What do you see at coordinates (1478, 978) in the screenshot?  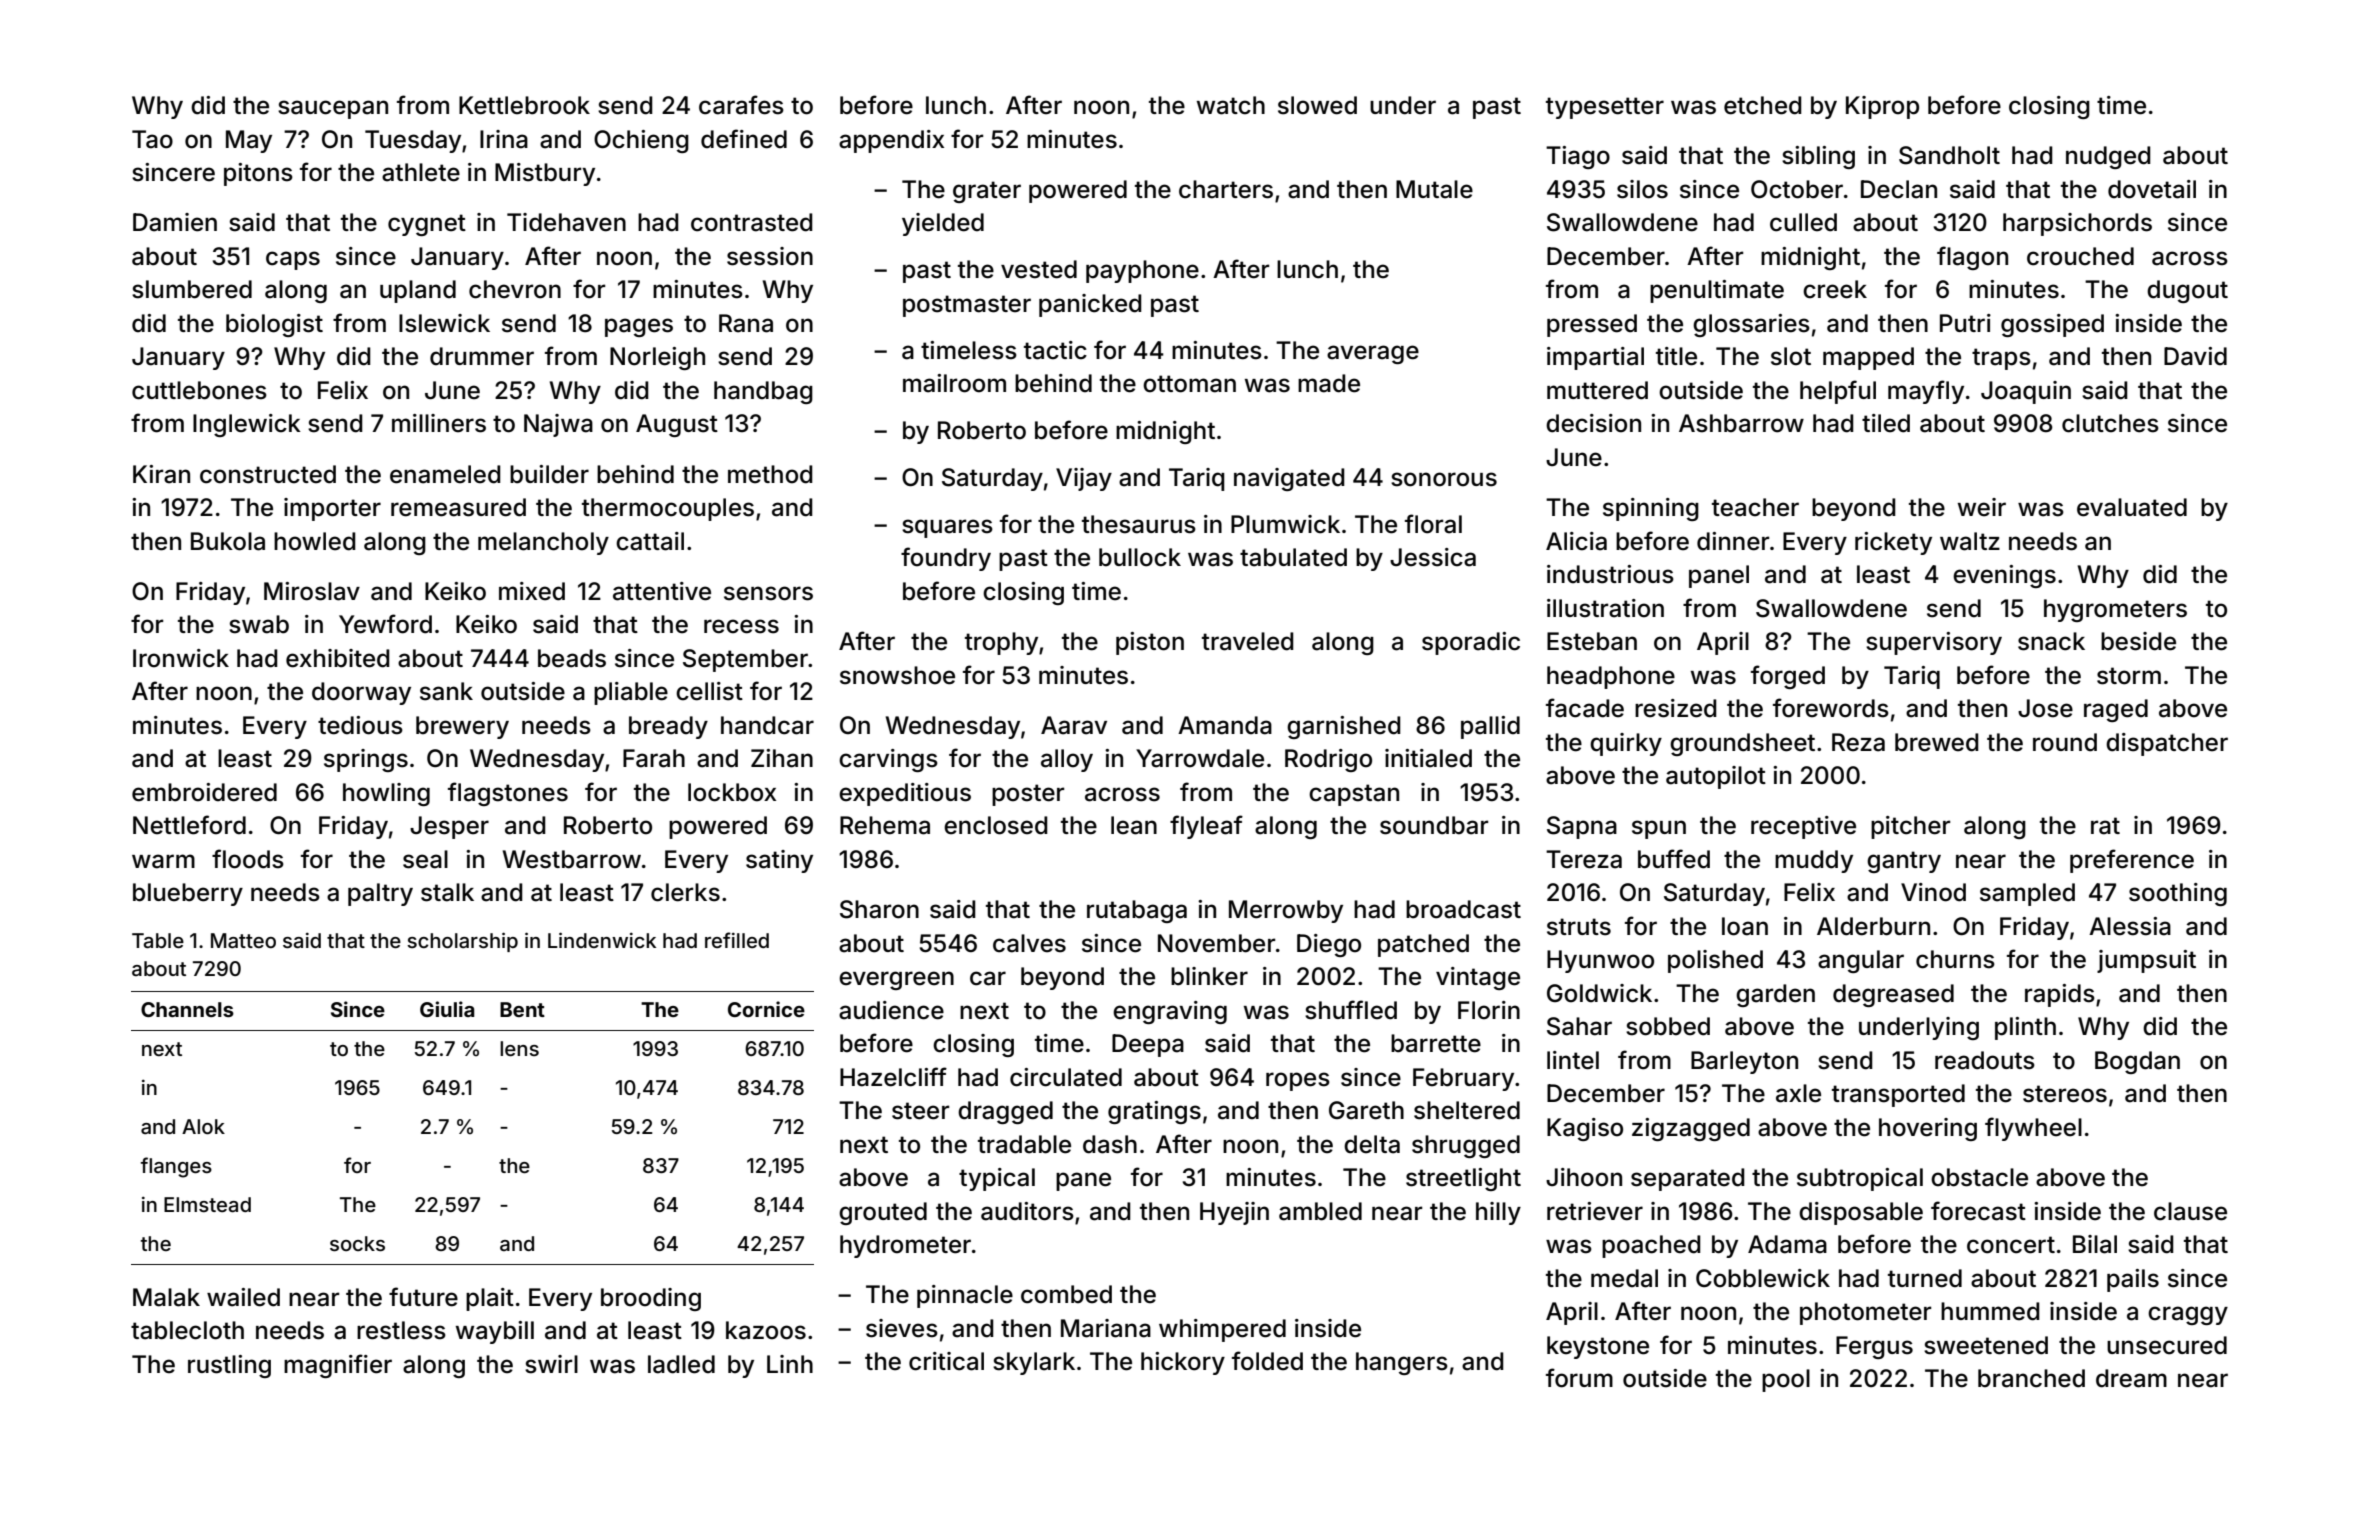 I see `vintage` at bounding box center [1478, 978].
